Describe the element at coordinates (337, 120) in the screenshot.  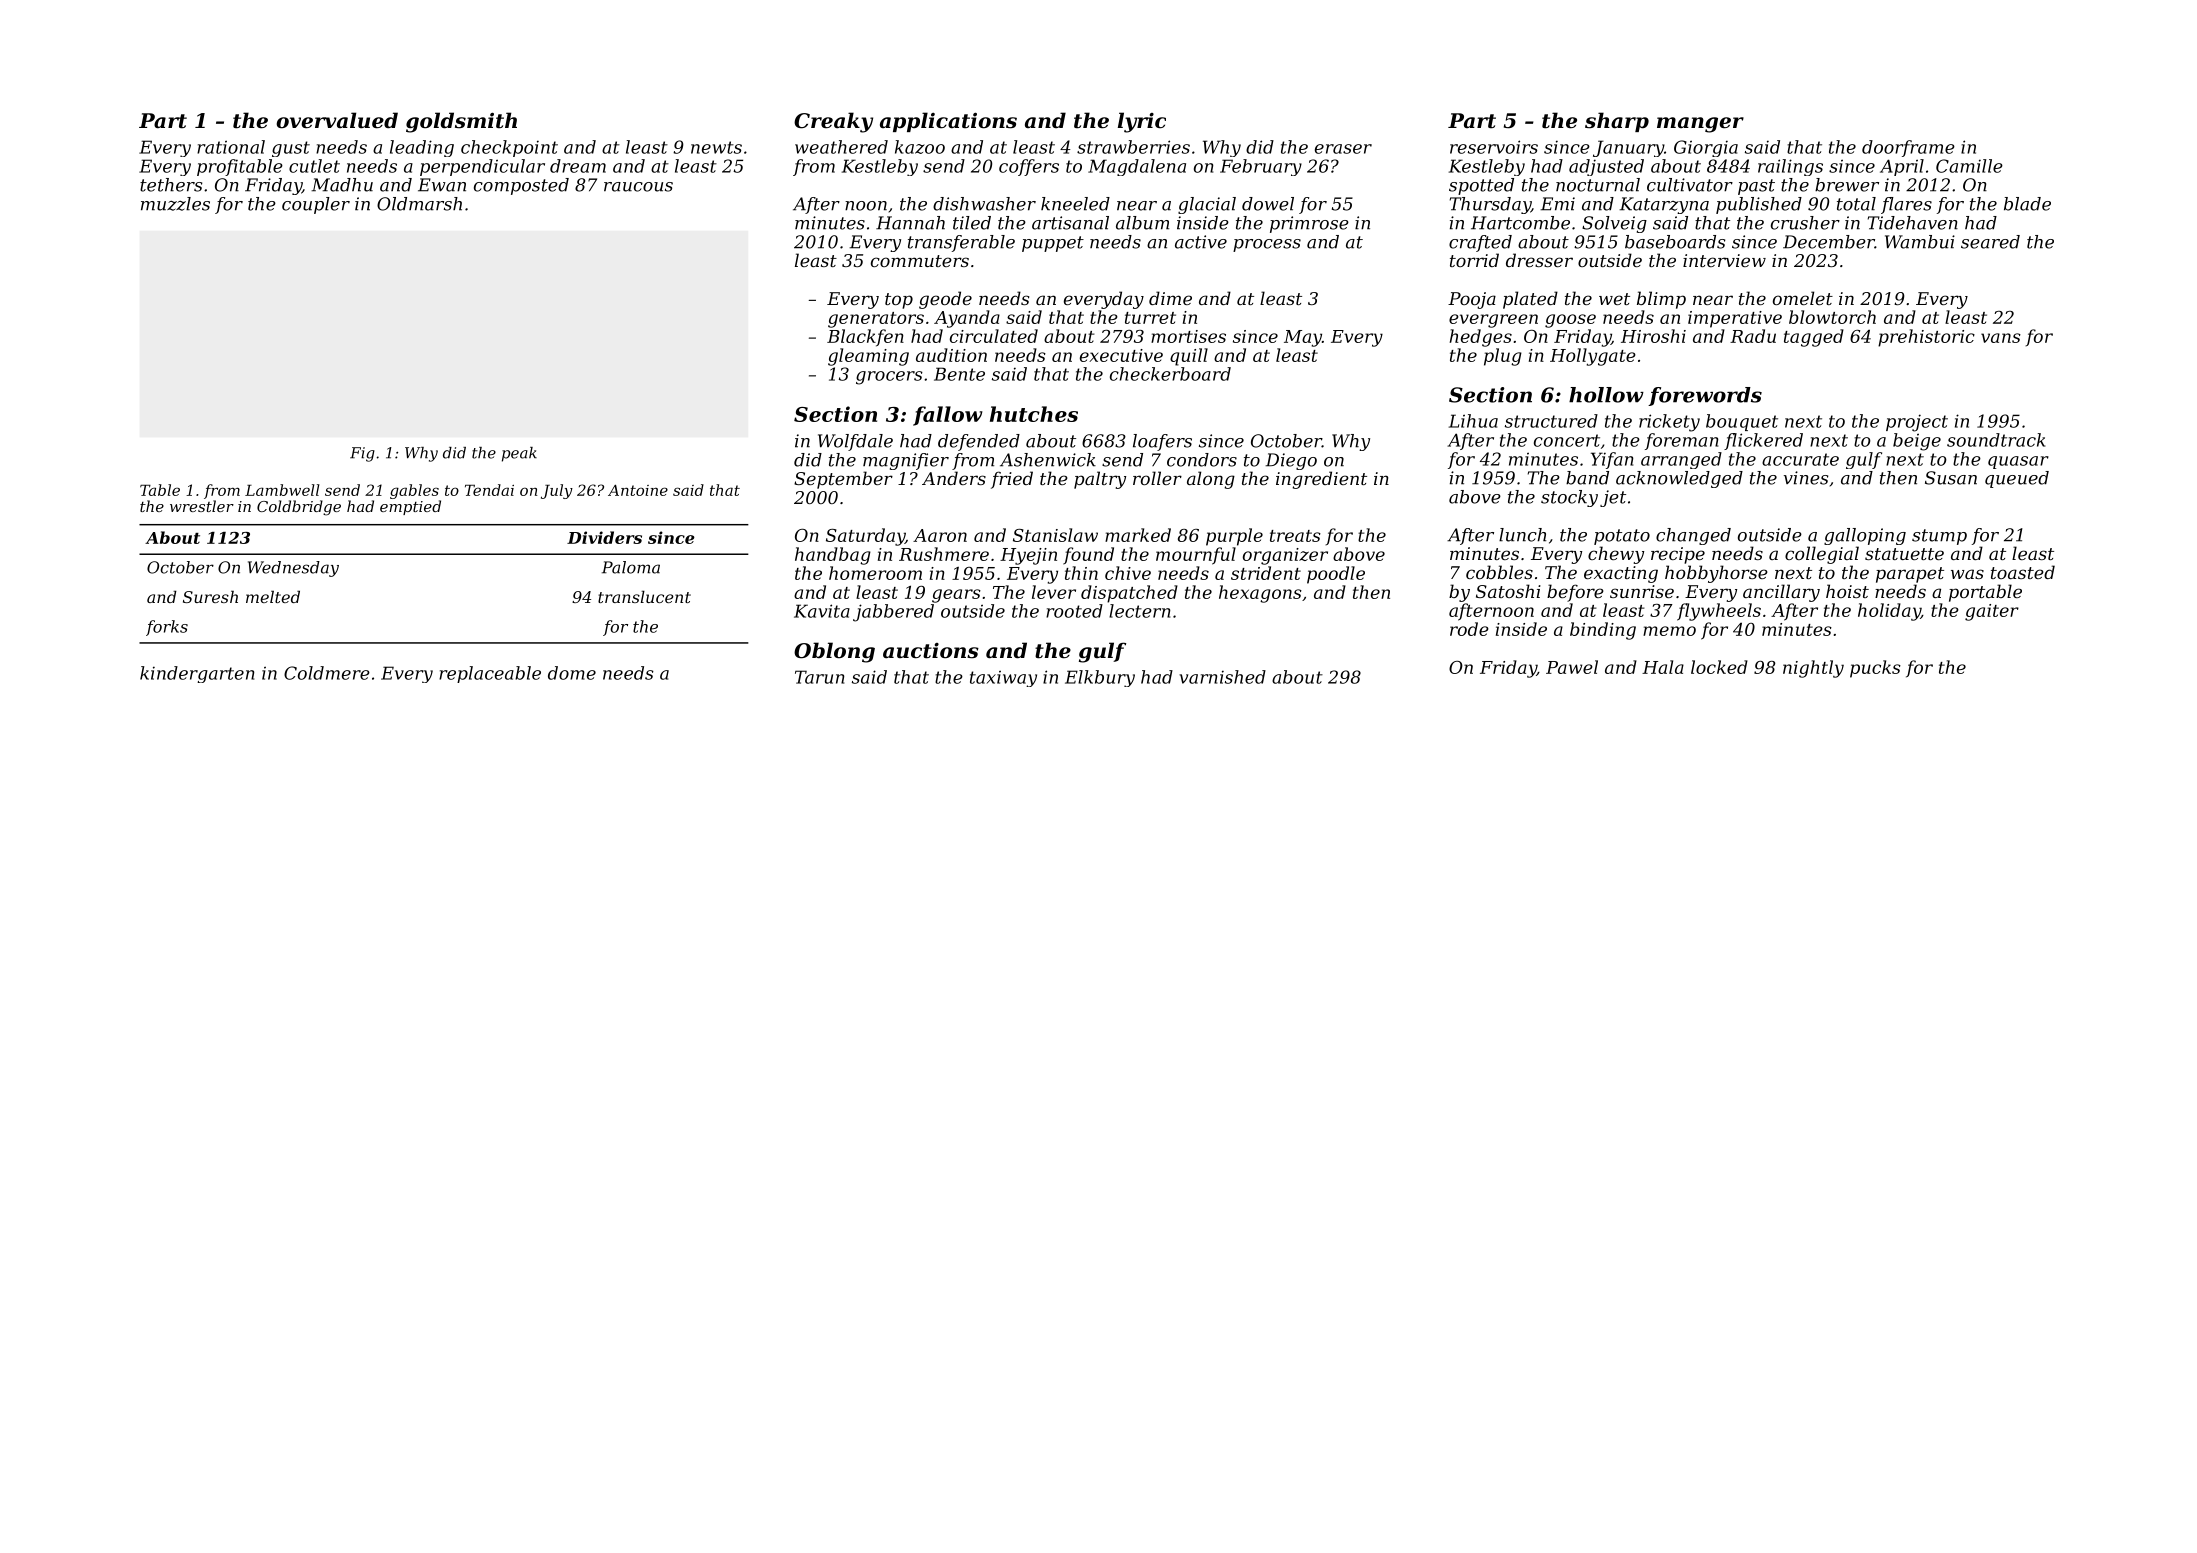
I see `overvalued` at that location.
